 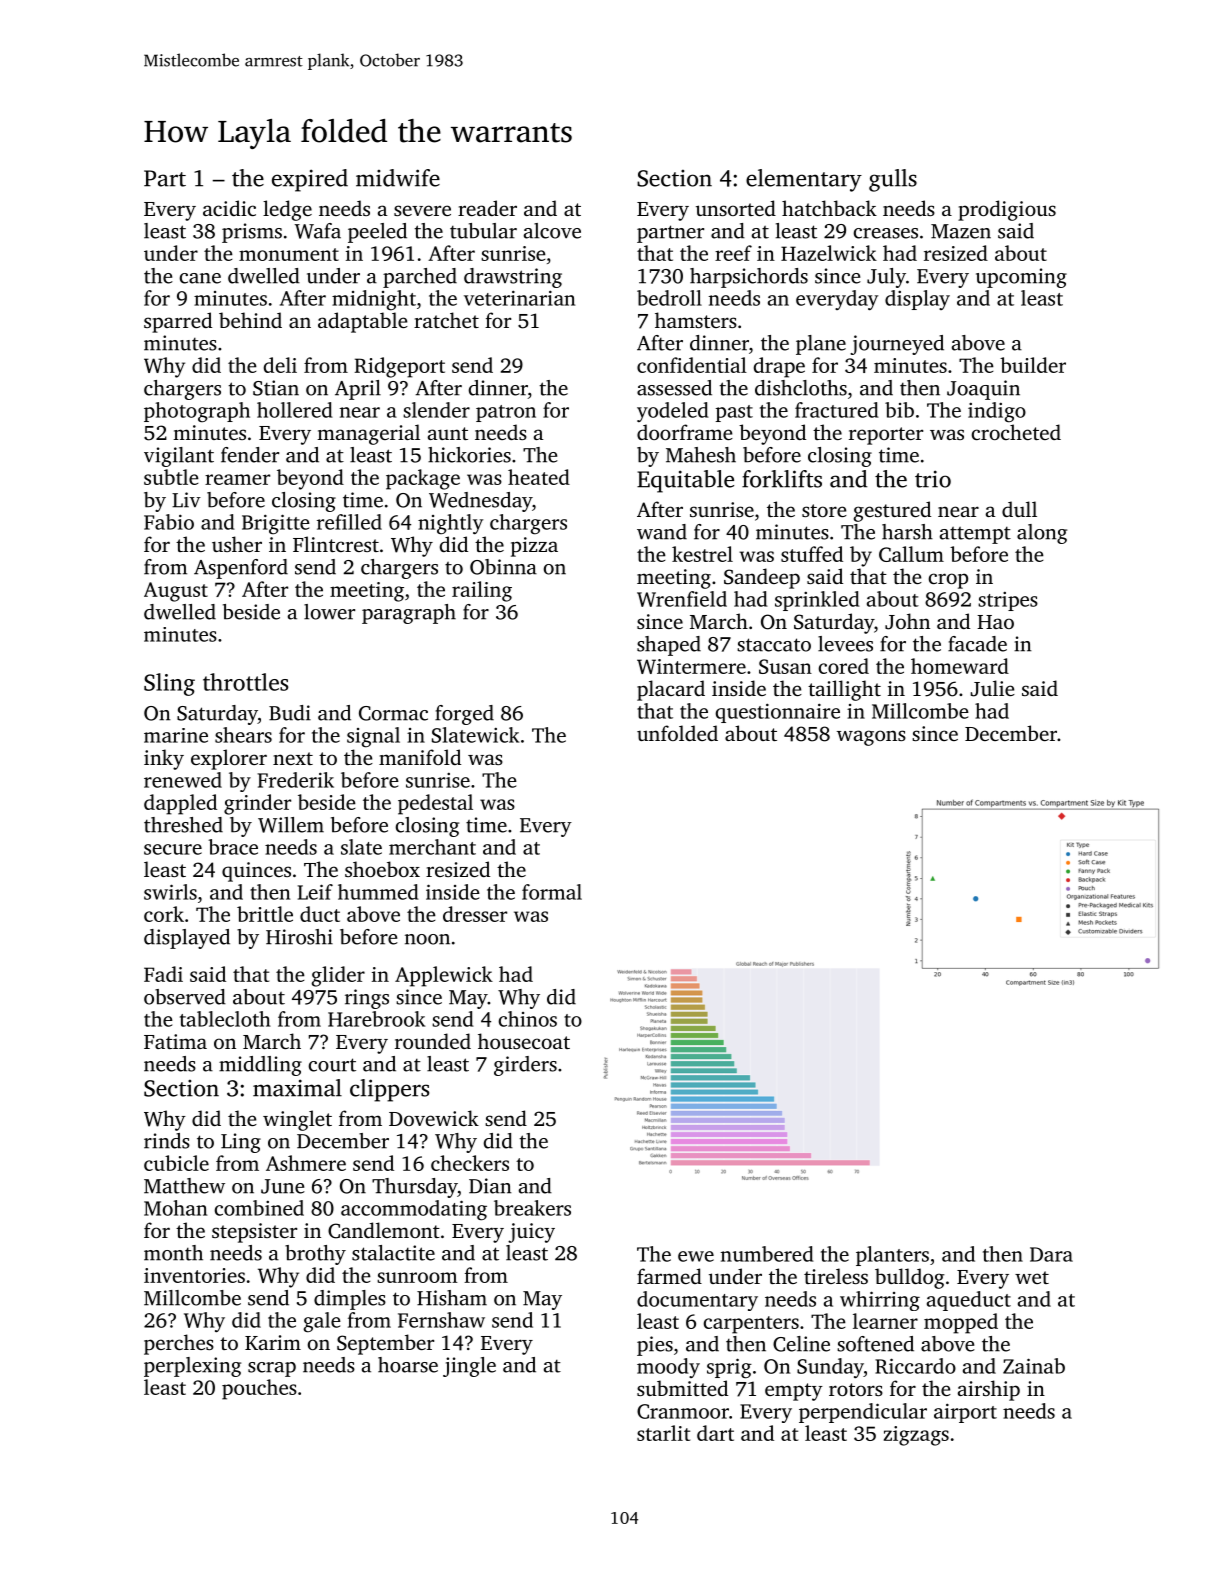 I want to click on midwife, so click(x=398, y=178).
